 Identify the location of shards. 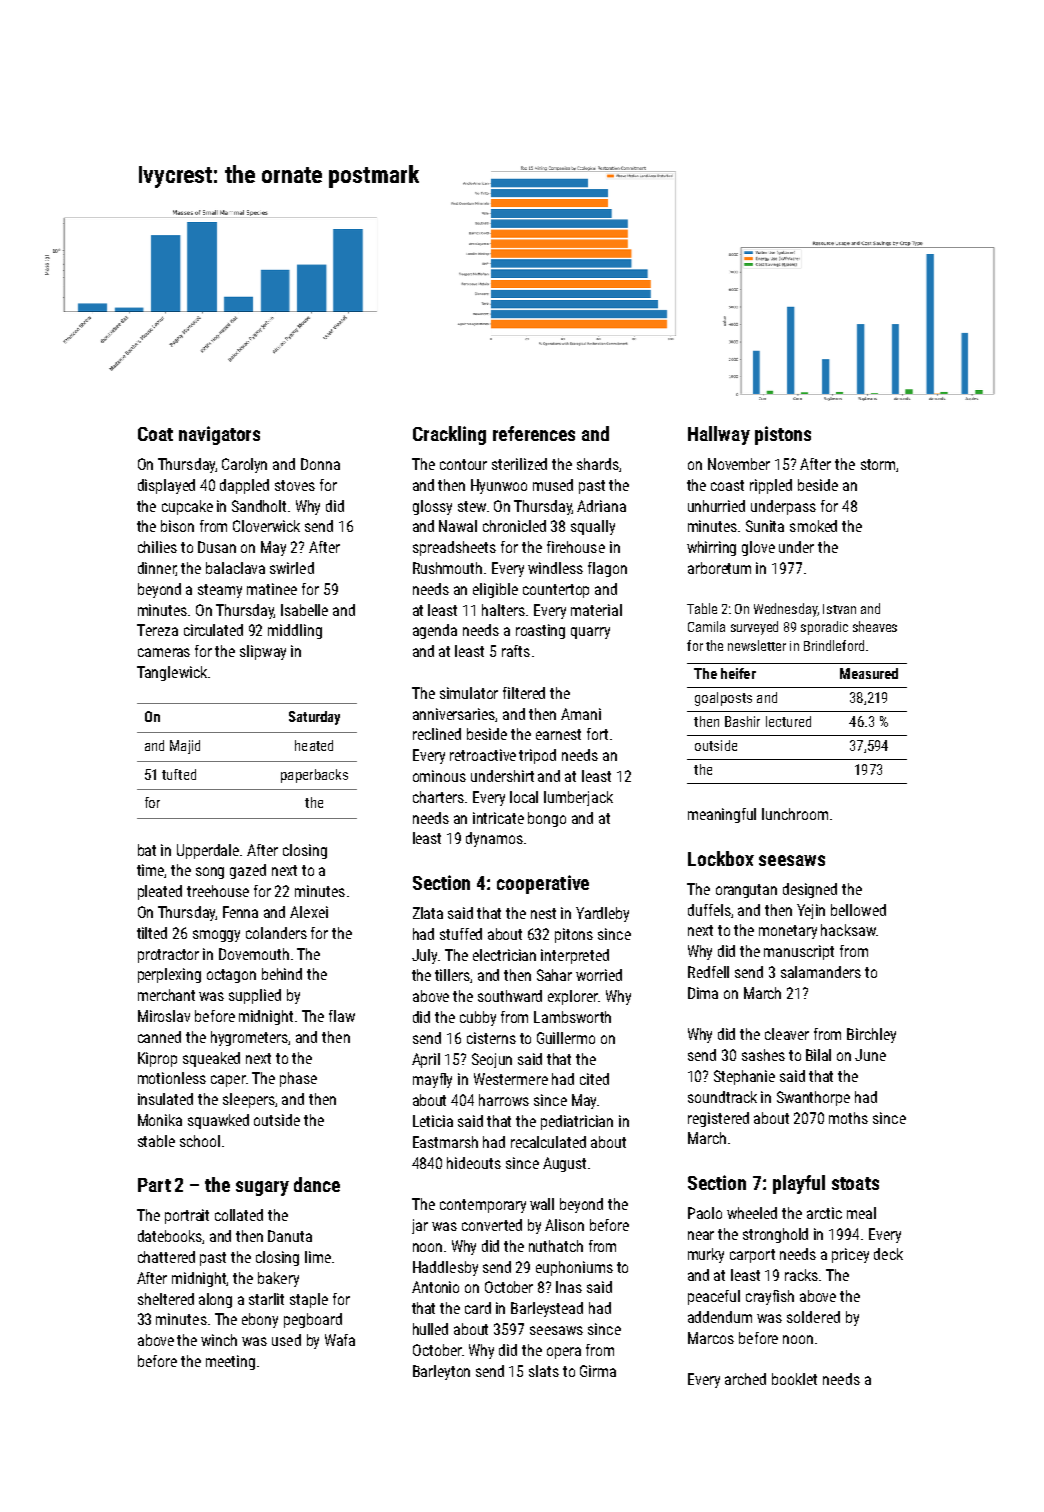
(598, 464).
